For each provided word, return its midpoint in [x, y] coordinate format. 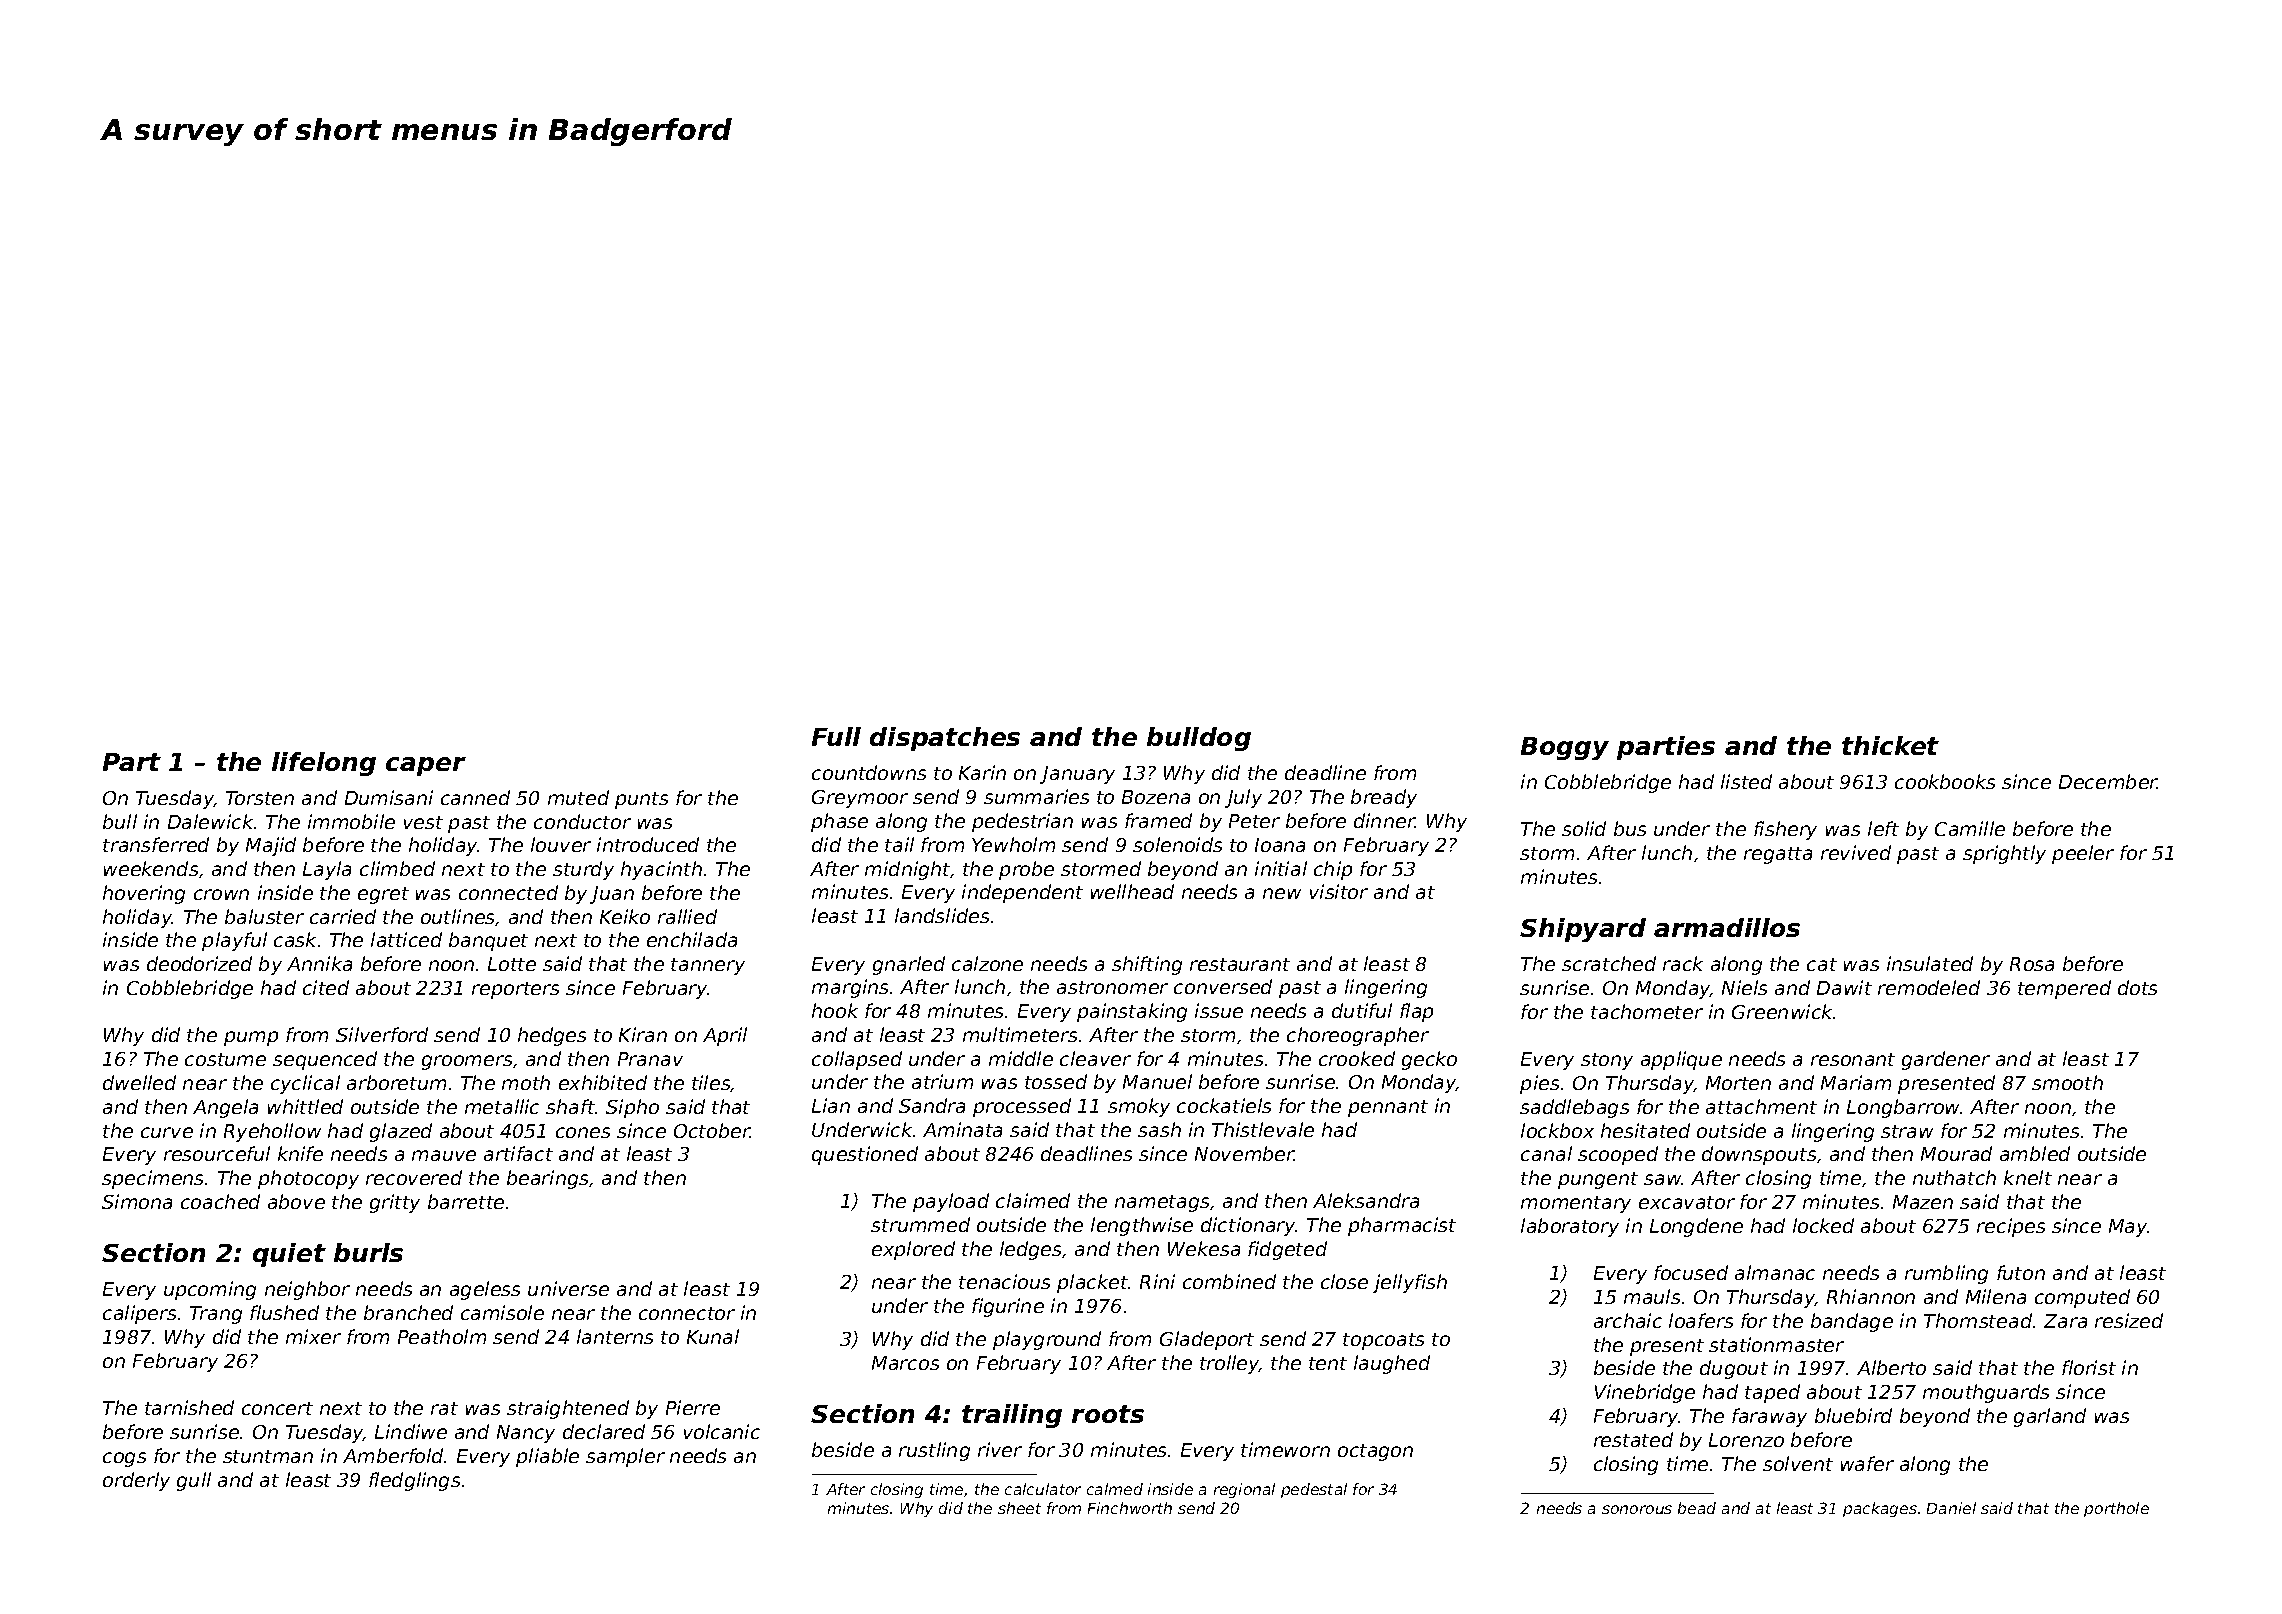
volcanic [722, 1431]
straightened [568, 1409]
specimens [152, 1179]
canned [475, 797]
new [1282, 893]
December [2108, 781]
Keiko [625, 916]
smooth [2067, 1082]
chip [1333, 870]
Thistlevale [1263, 1129]
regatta [1778, 855]
